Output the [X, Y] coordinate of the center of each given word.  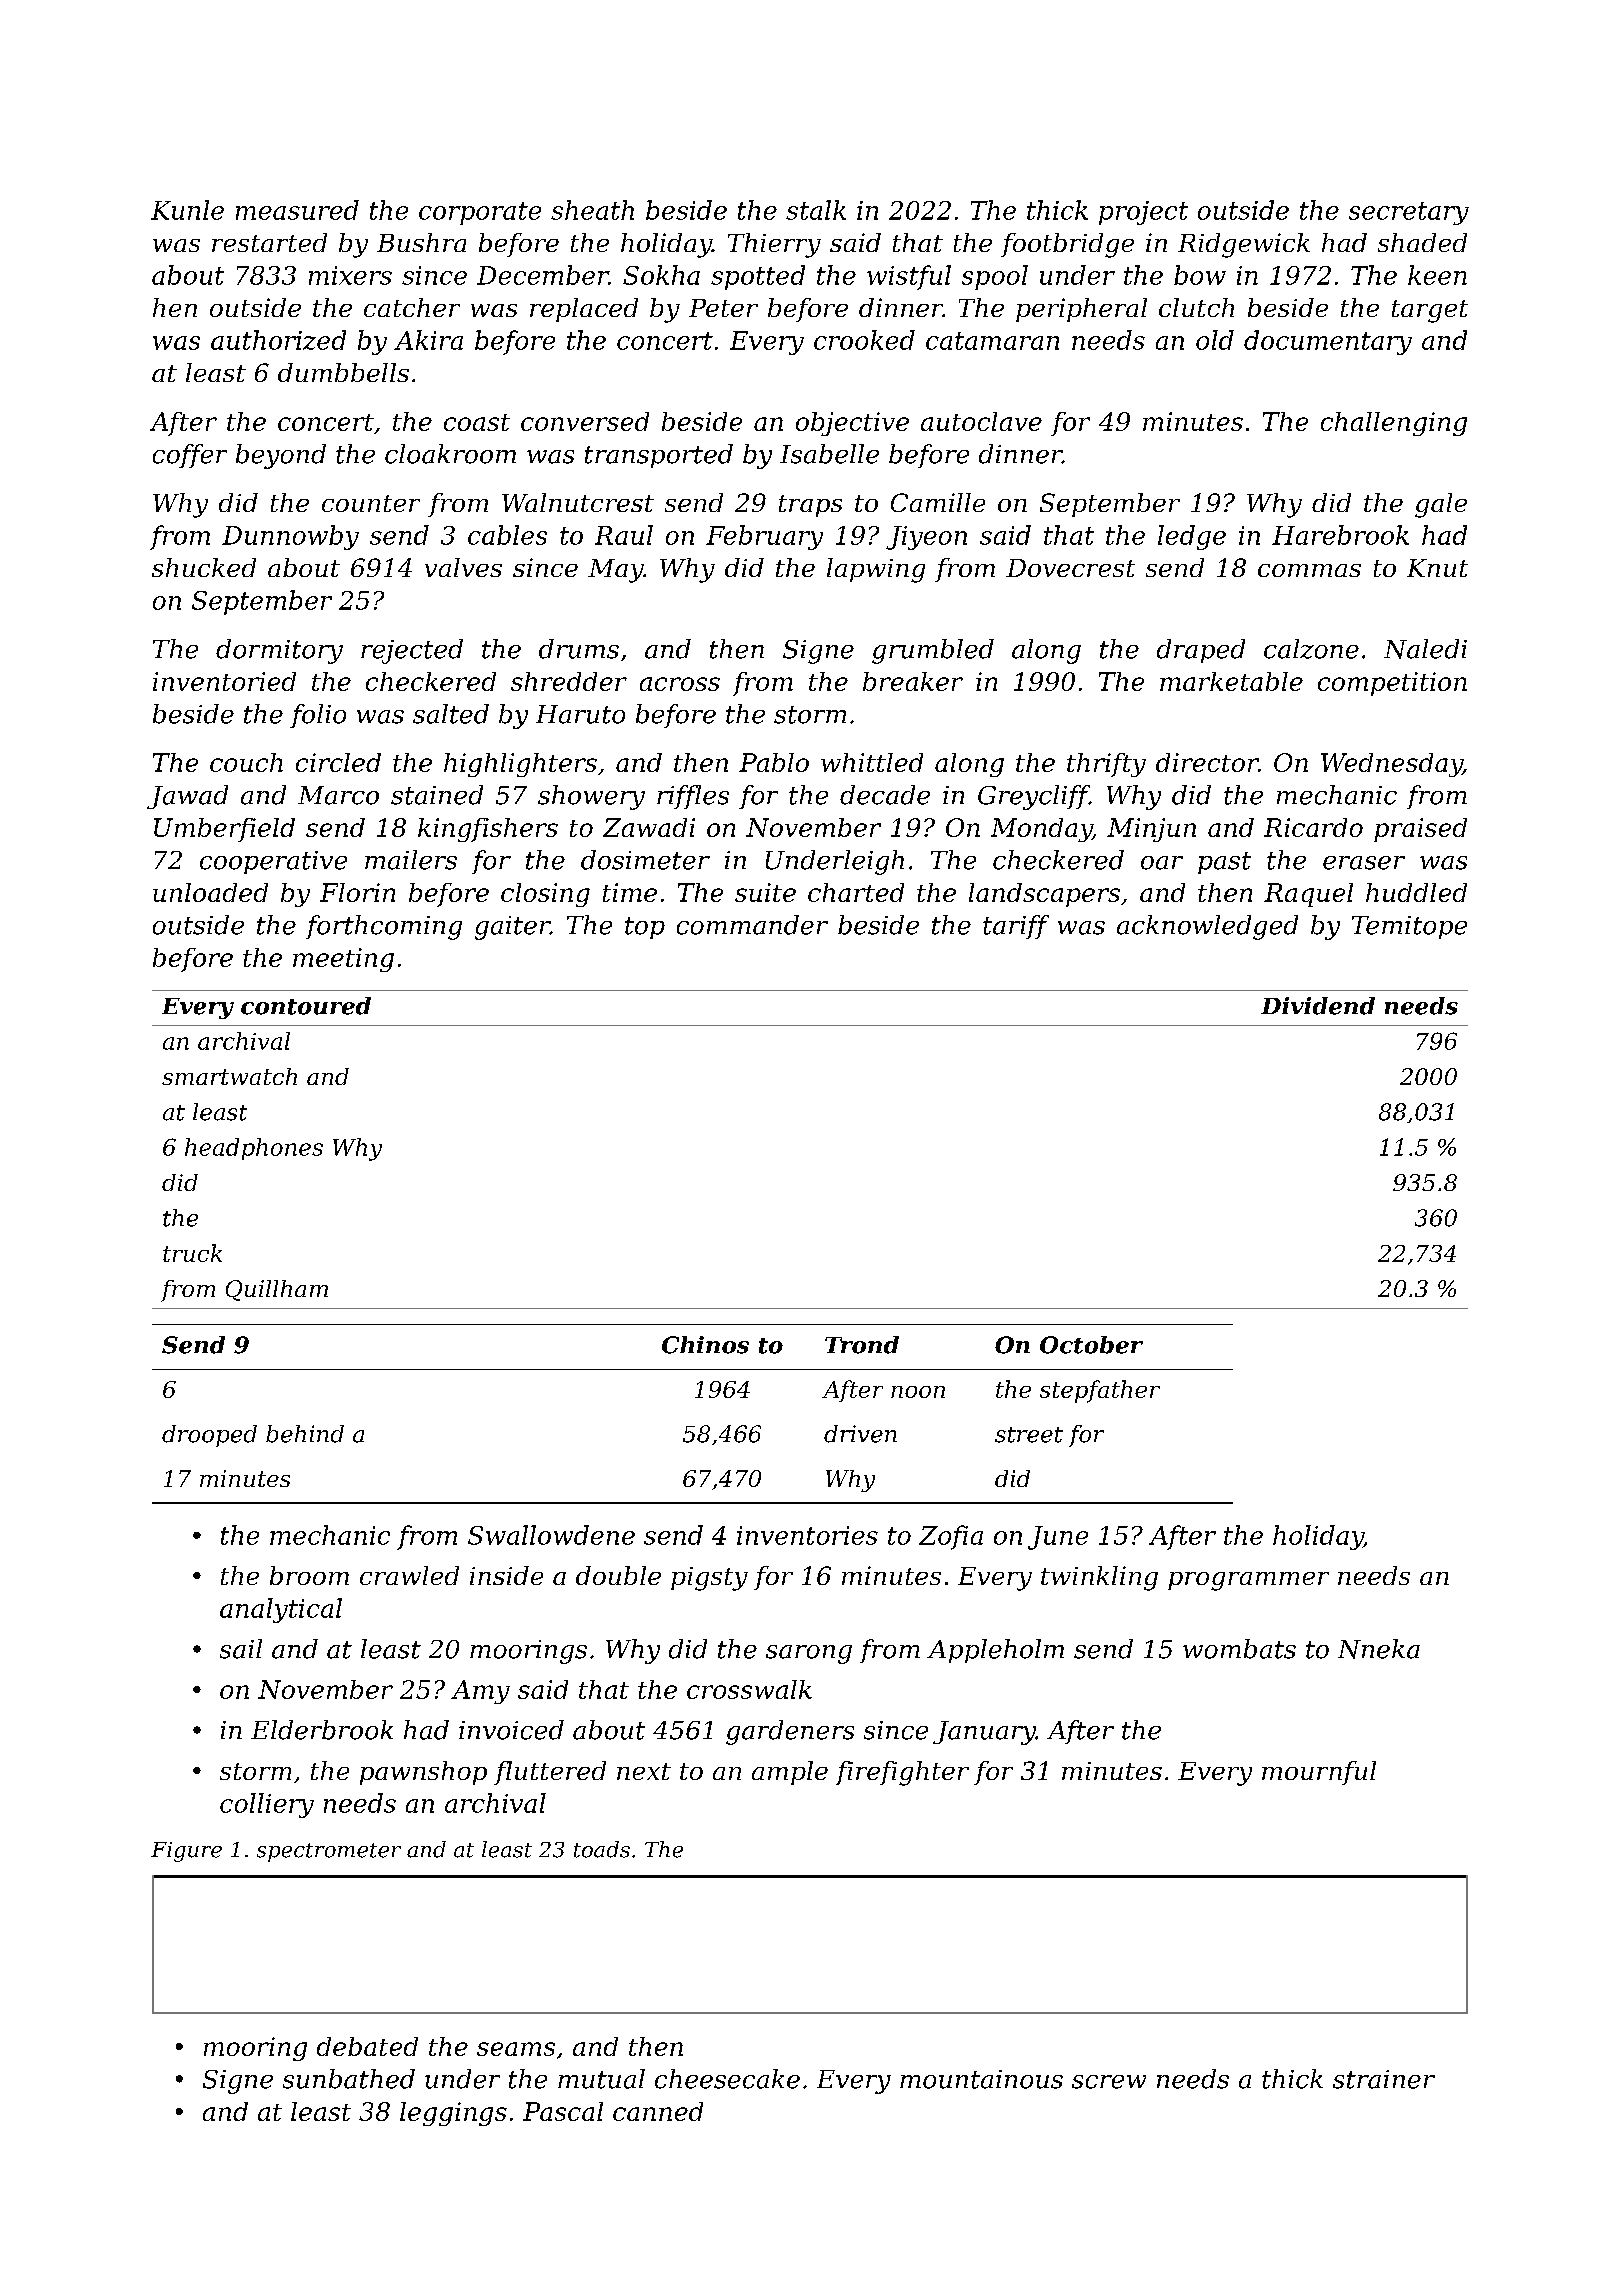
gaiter [512, 928]
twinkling [1099, 1578]
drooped [209, 1436]
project [1143, 213]
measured [297, 210]
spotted [758, 277]
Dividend [1318, 1006]
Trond [862, 1345]
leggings [453, 2114]
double [618, 1575]
